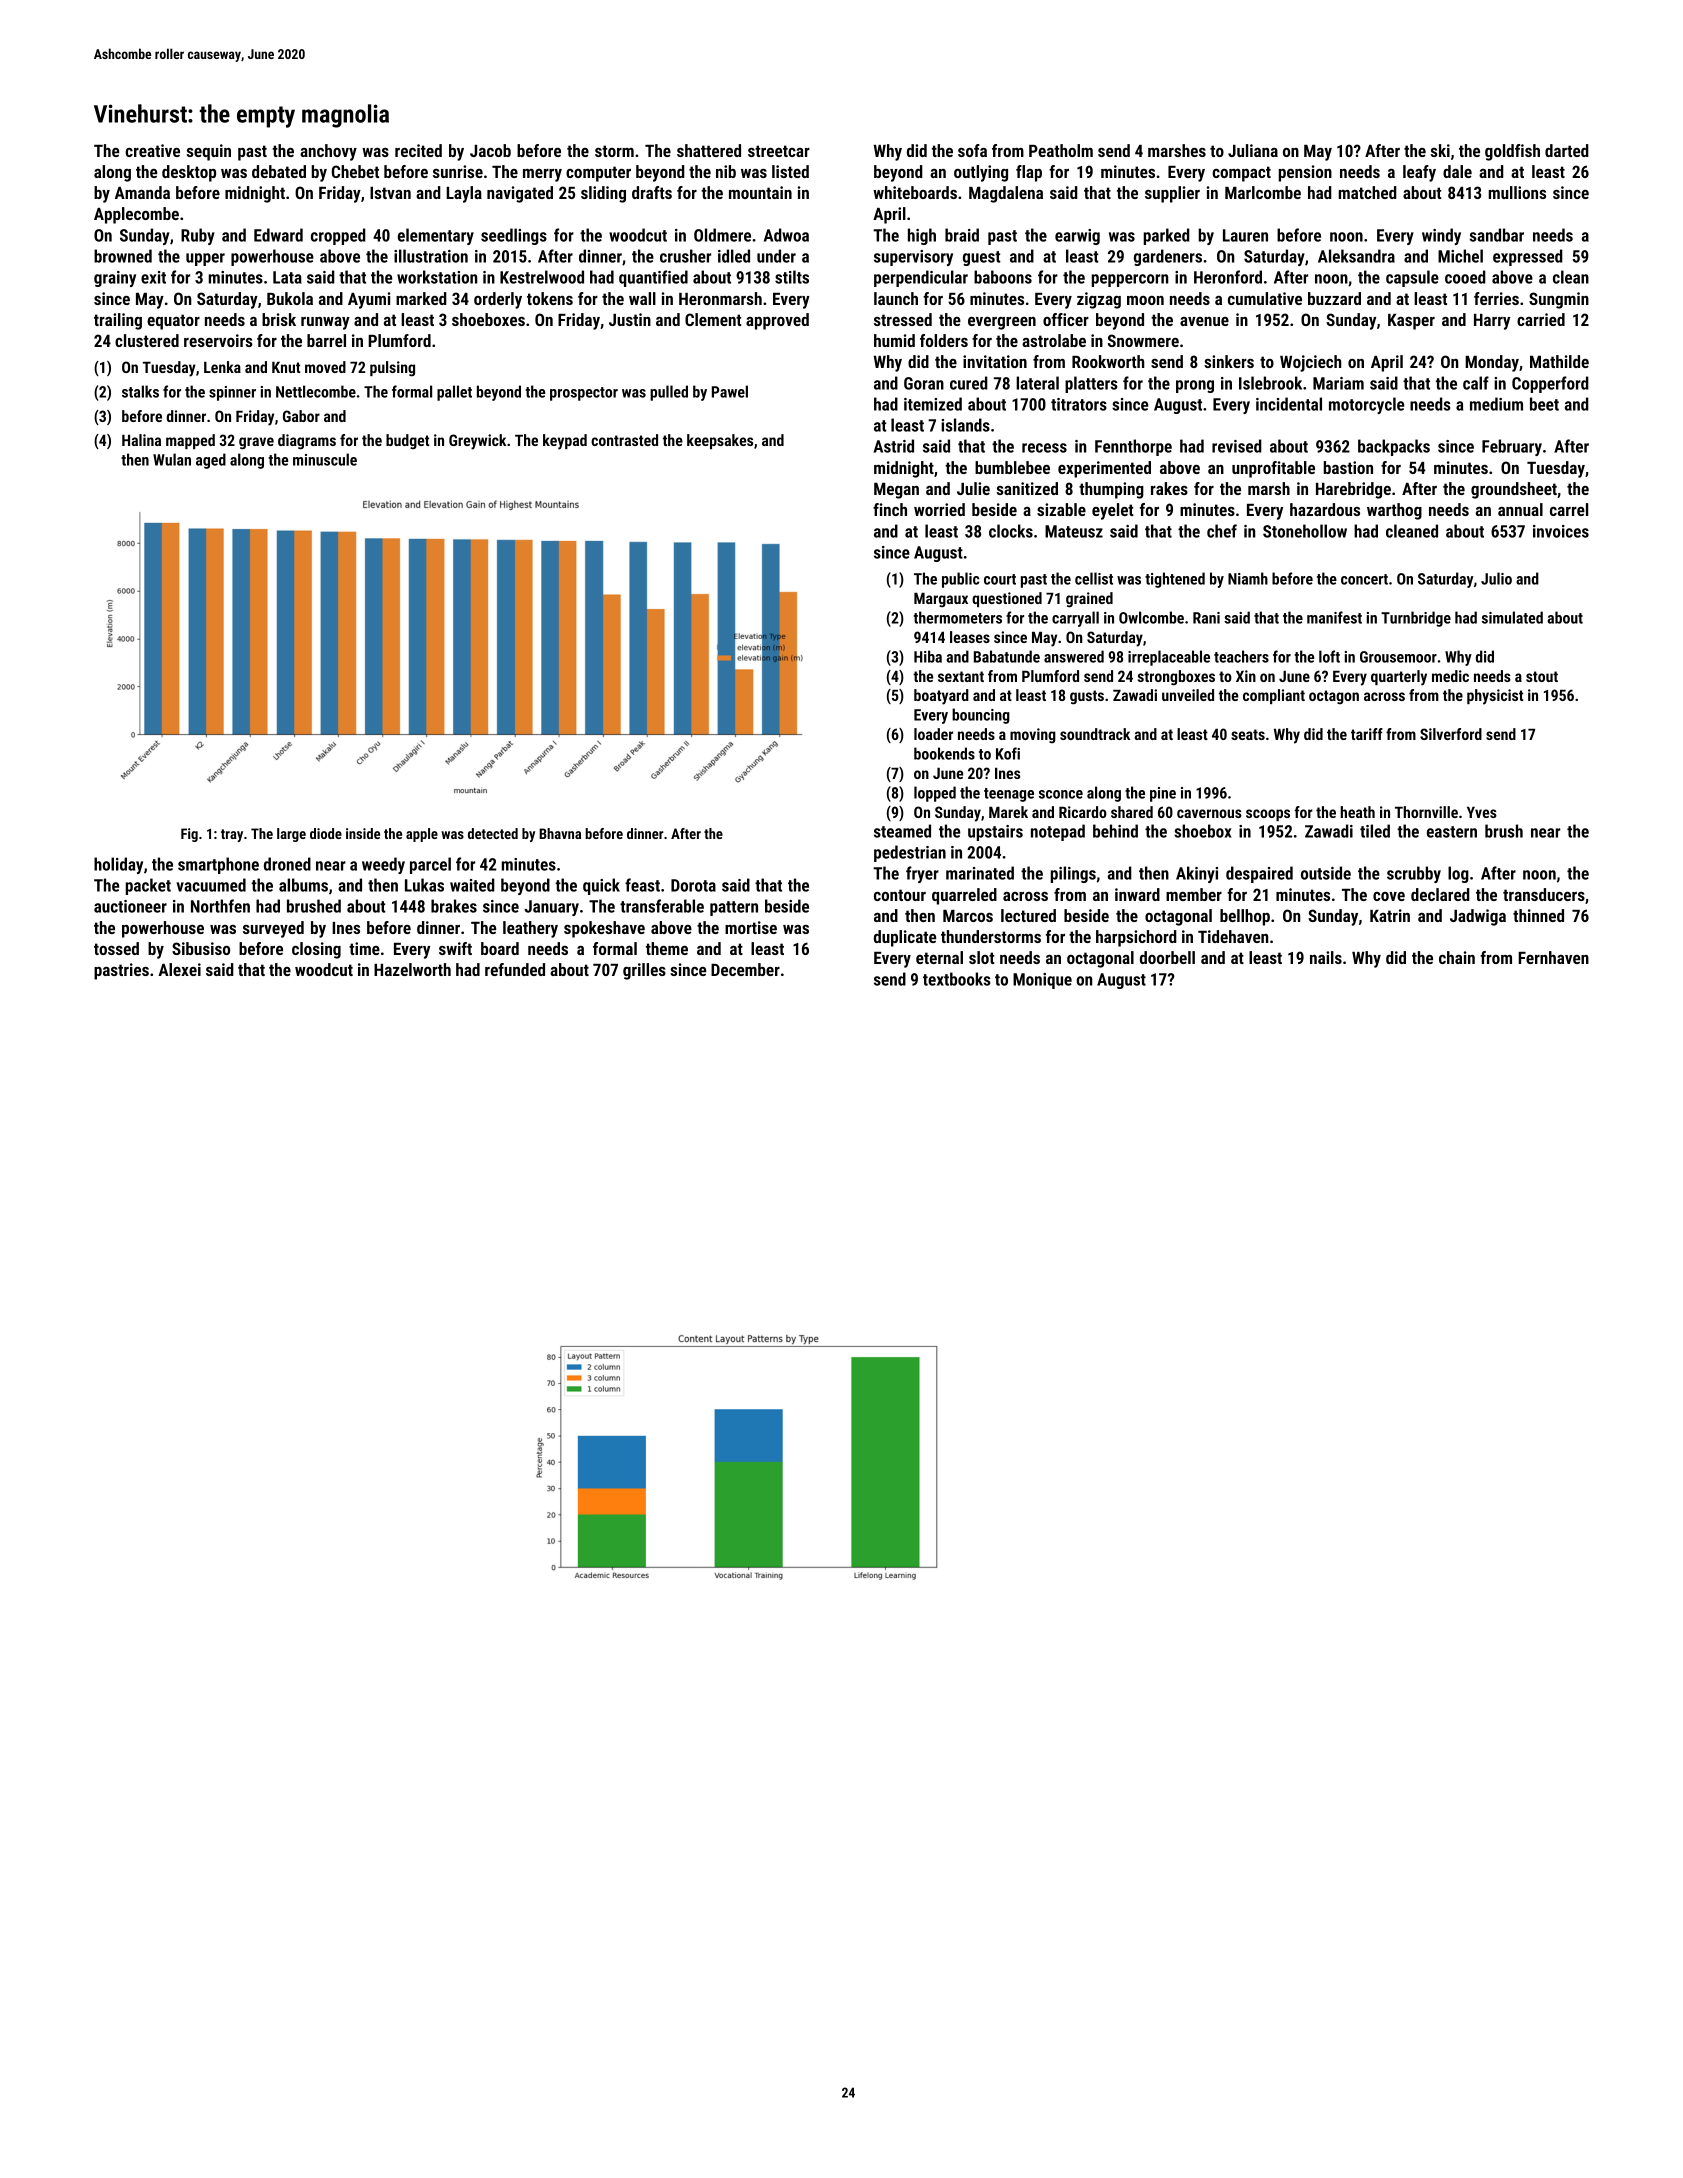 The image size is (1683, 2178). Describe the element at coordinates (326, 833) in the screenshot. I see `diode` at that location.
